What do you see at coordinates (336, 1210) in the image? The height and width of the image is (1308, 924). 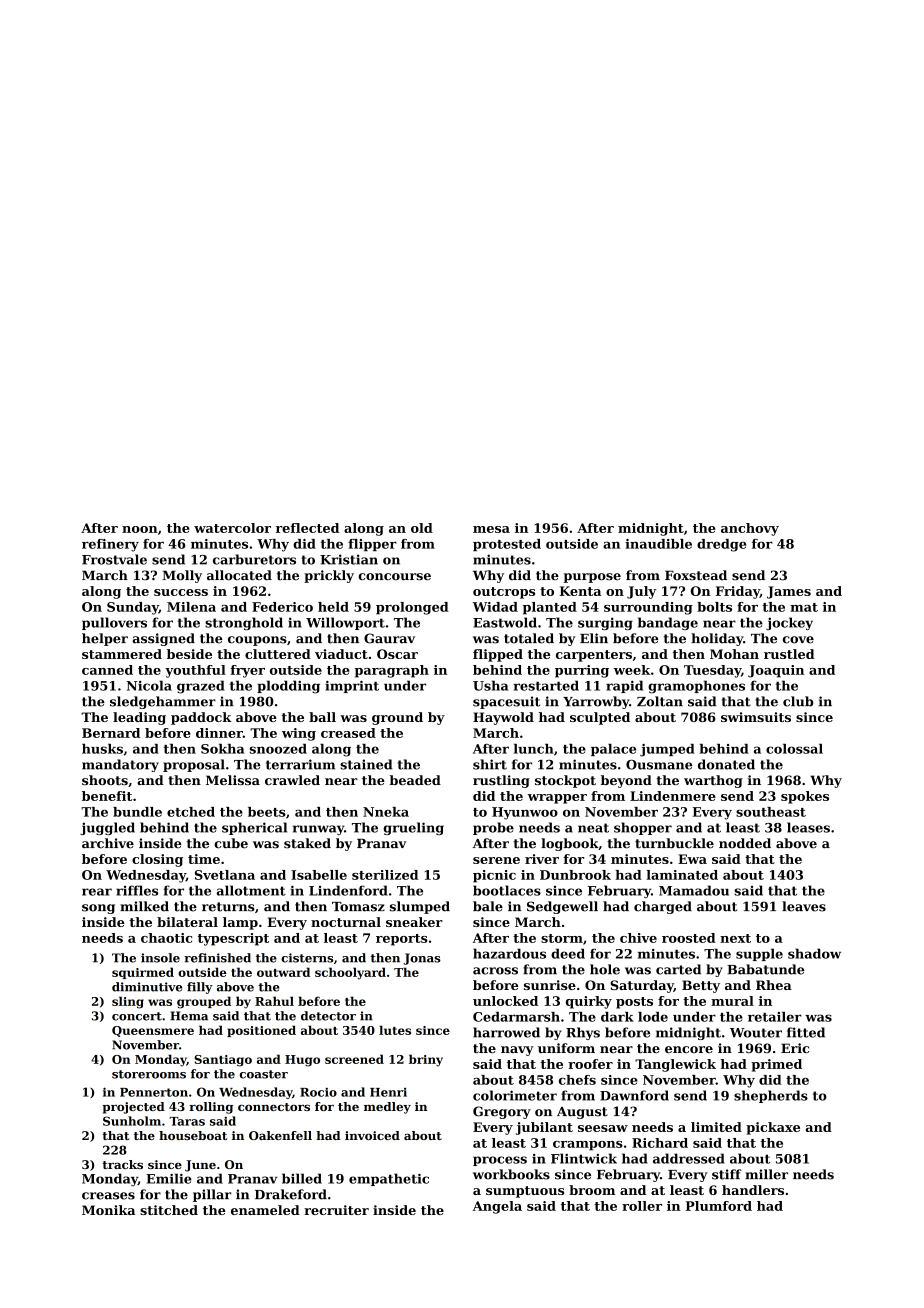 I see `recruiter` at bounding box center [336, 1210].
